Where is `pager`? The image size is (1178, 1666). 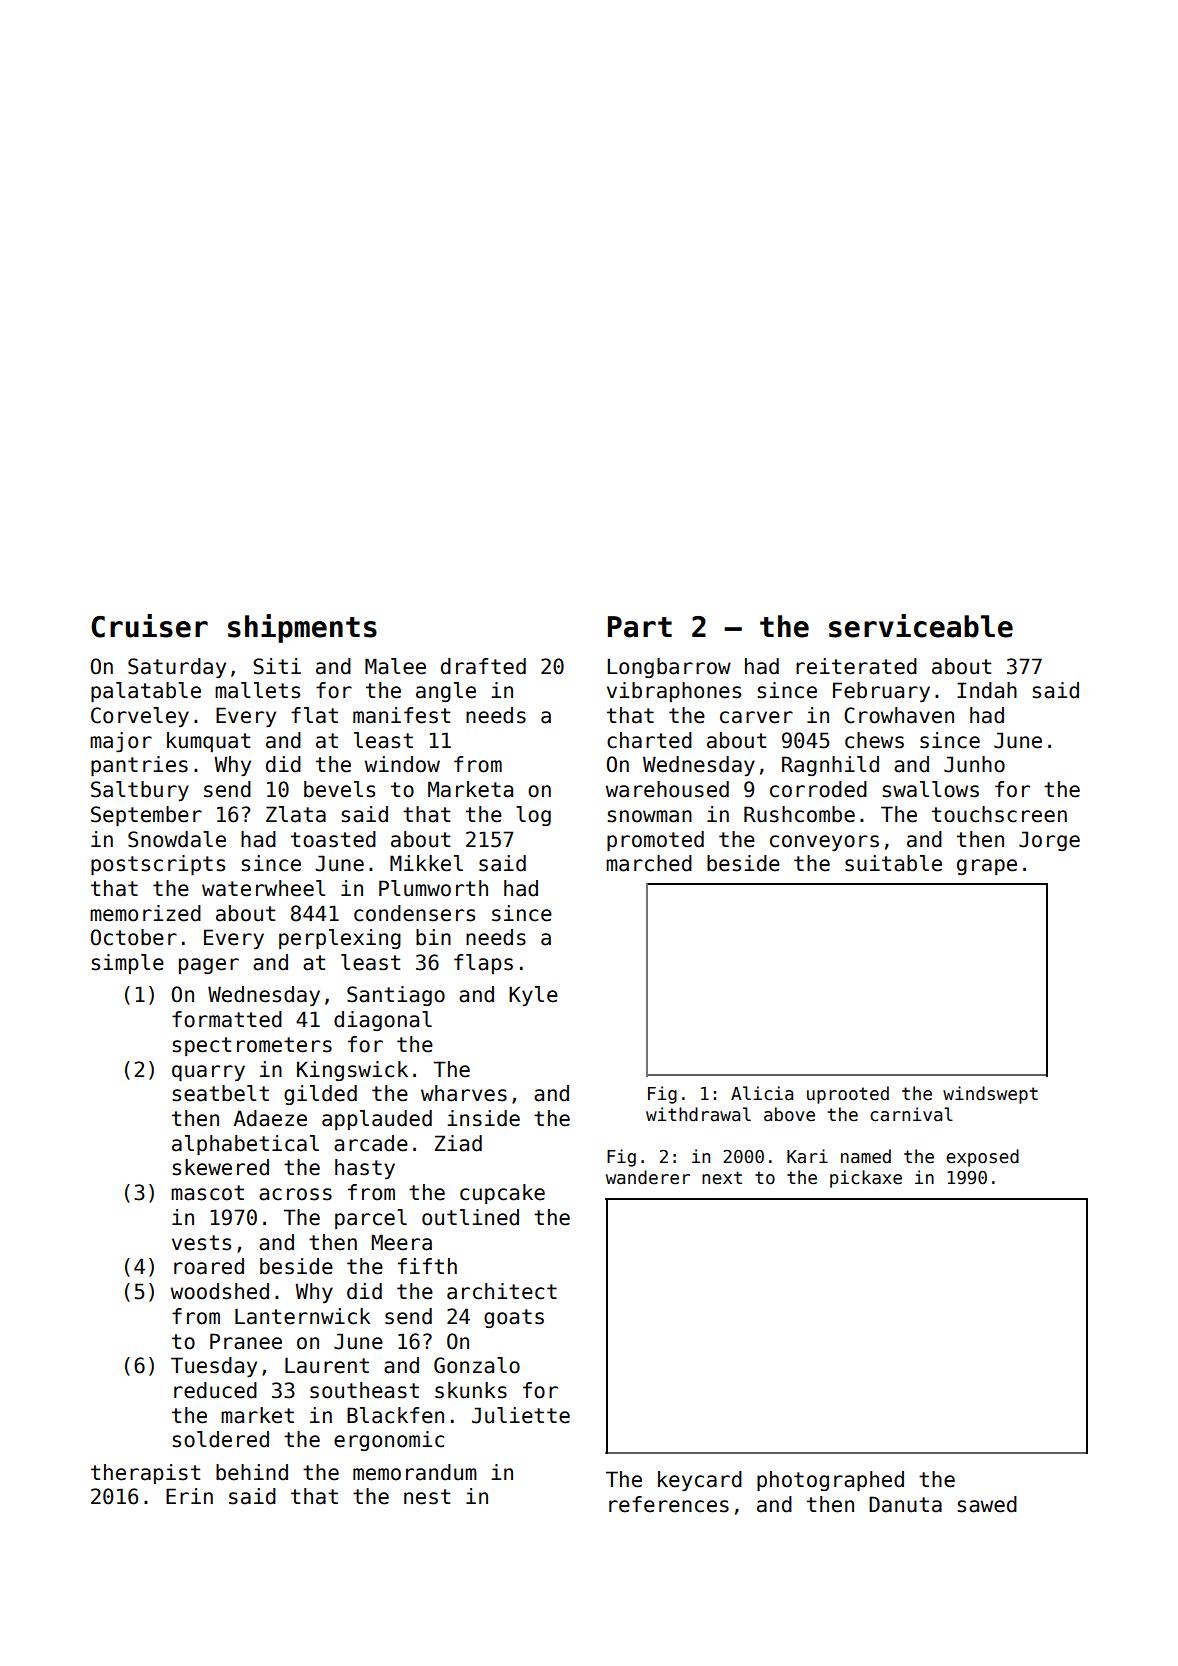 pager is located at coordinates (209, 966).
